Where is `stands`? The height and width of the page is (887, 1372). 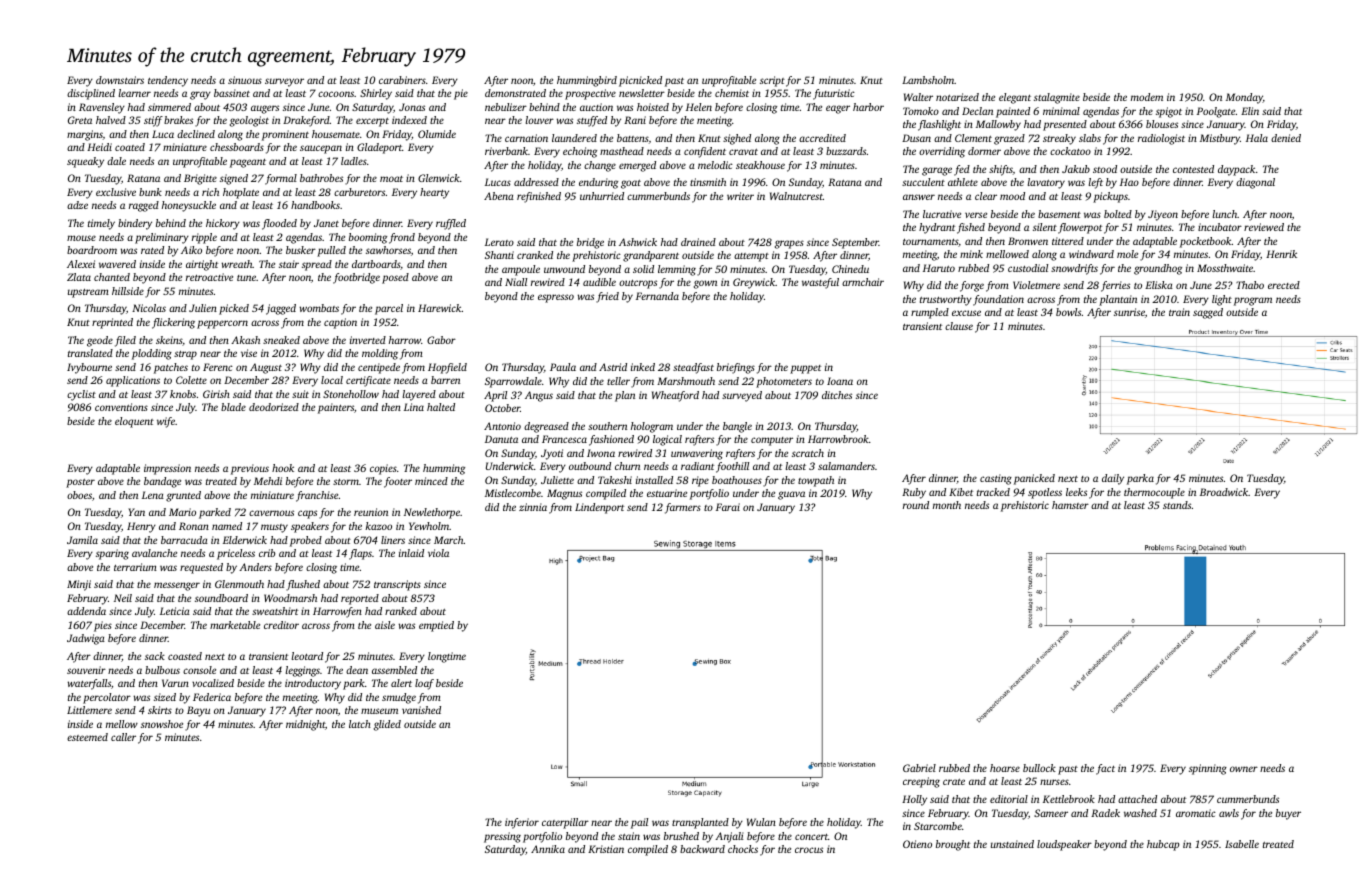
stands is located at coordinates (1177, 505).
